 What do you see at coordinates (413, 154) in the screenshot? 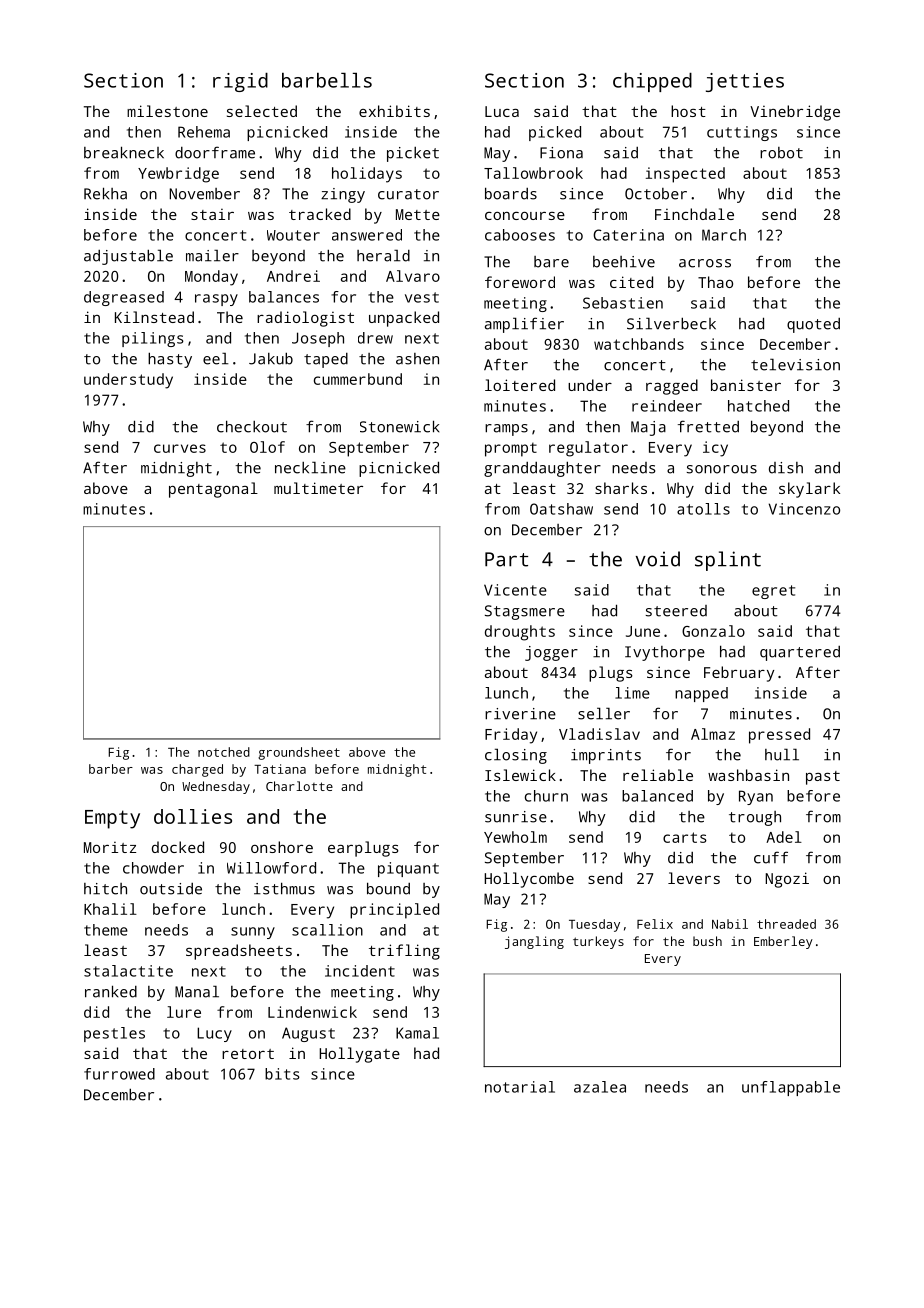
I see `picket` at bounding box center [413, 154].
